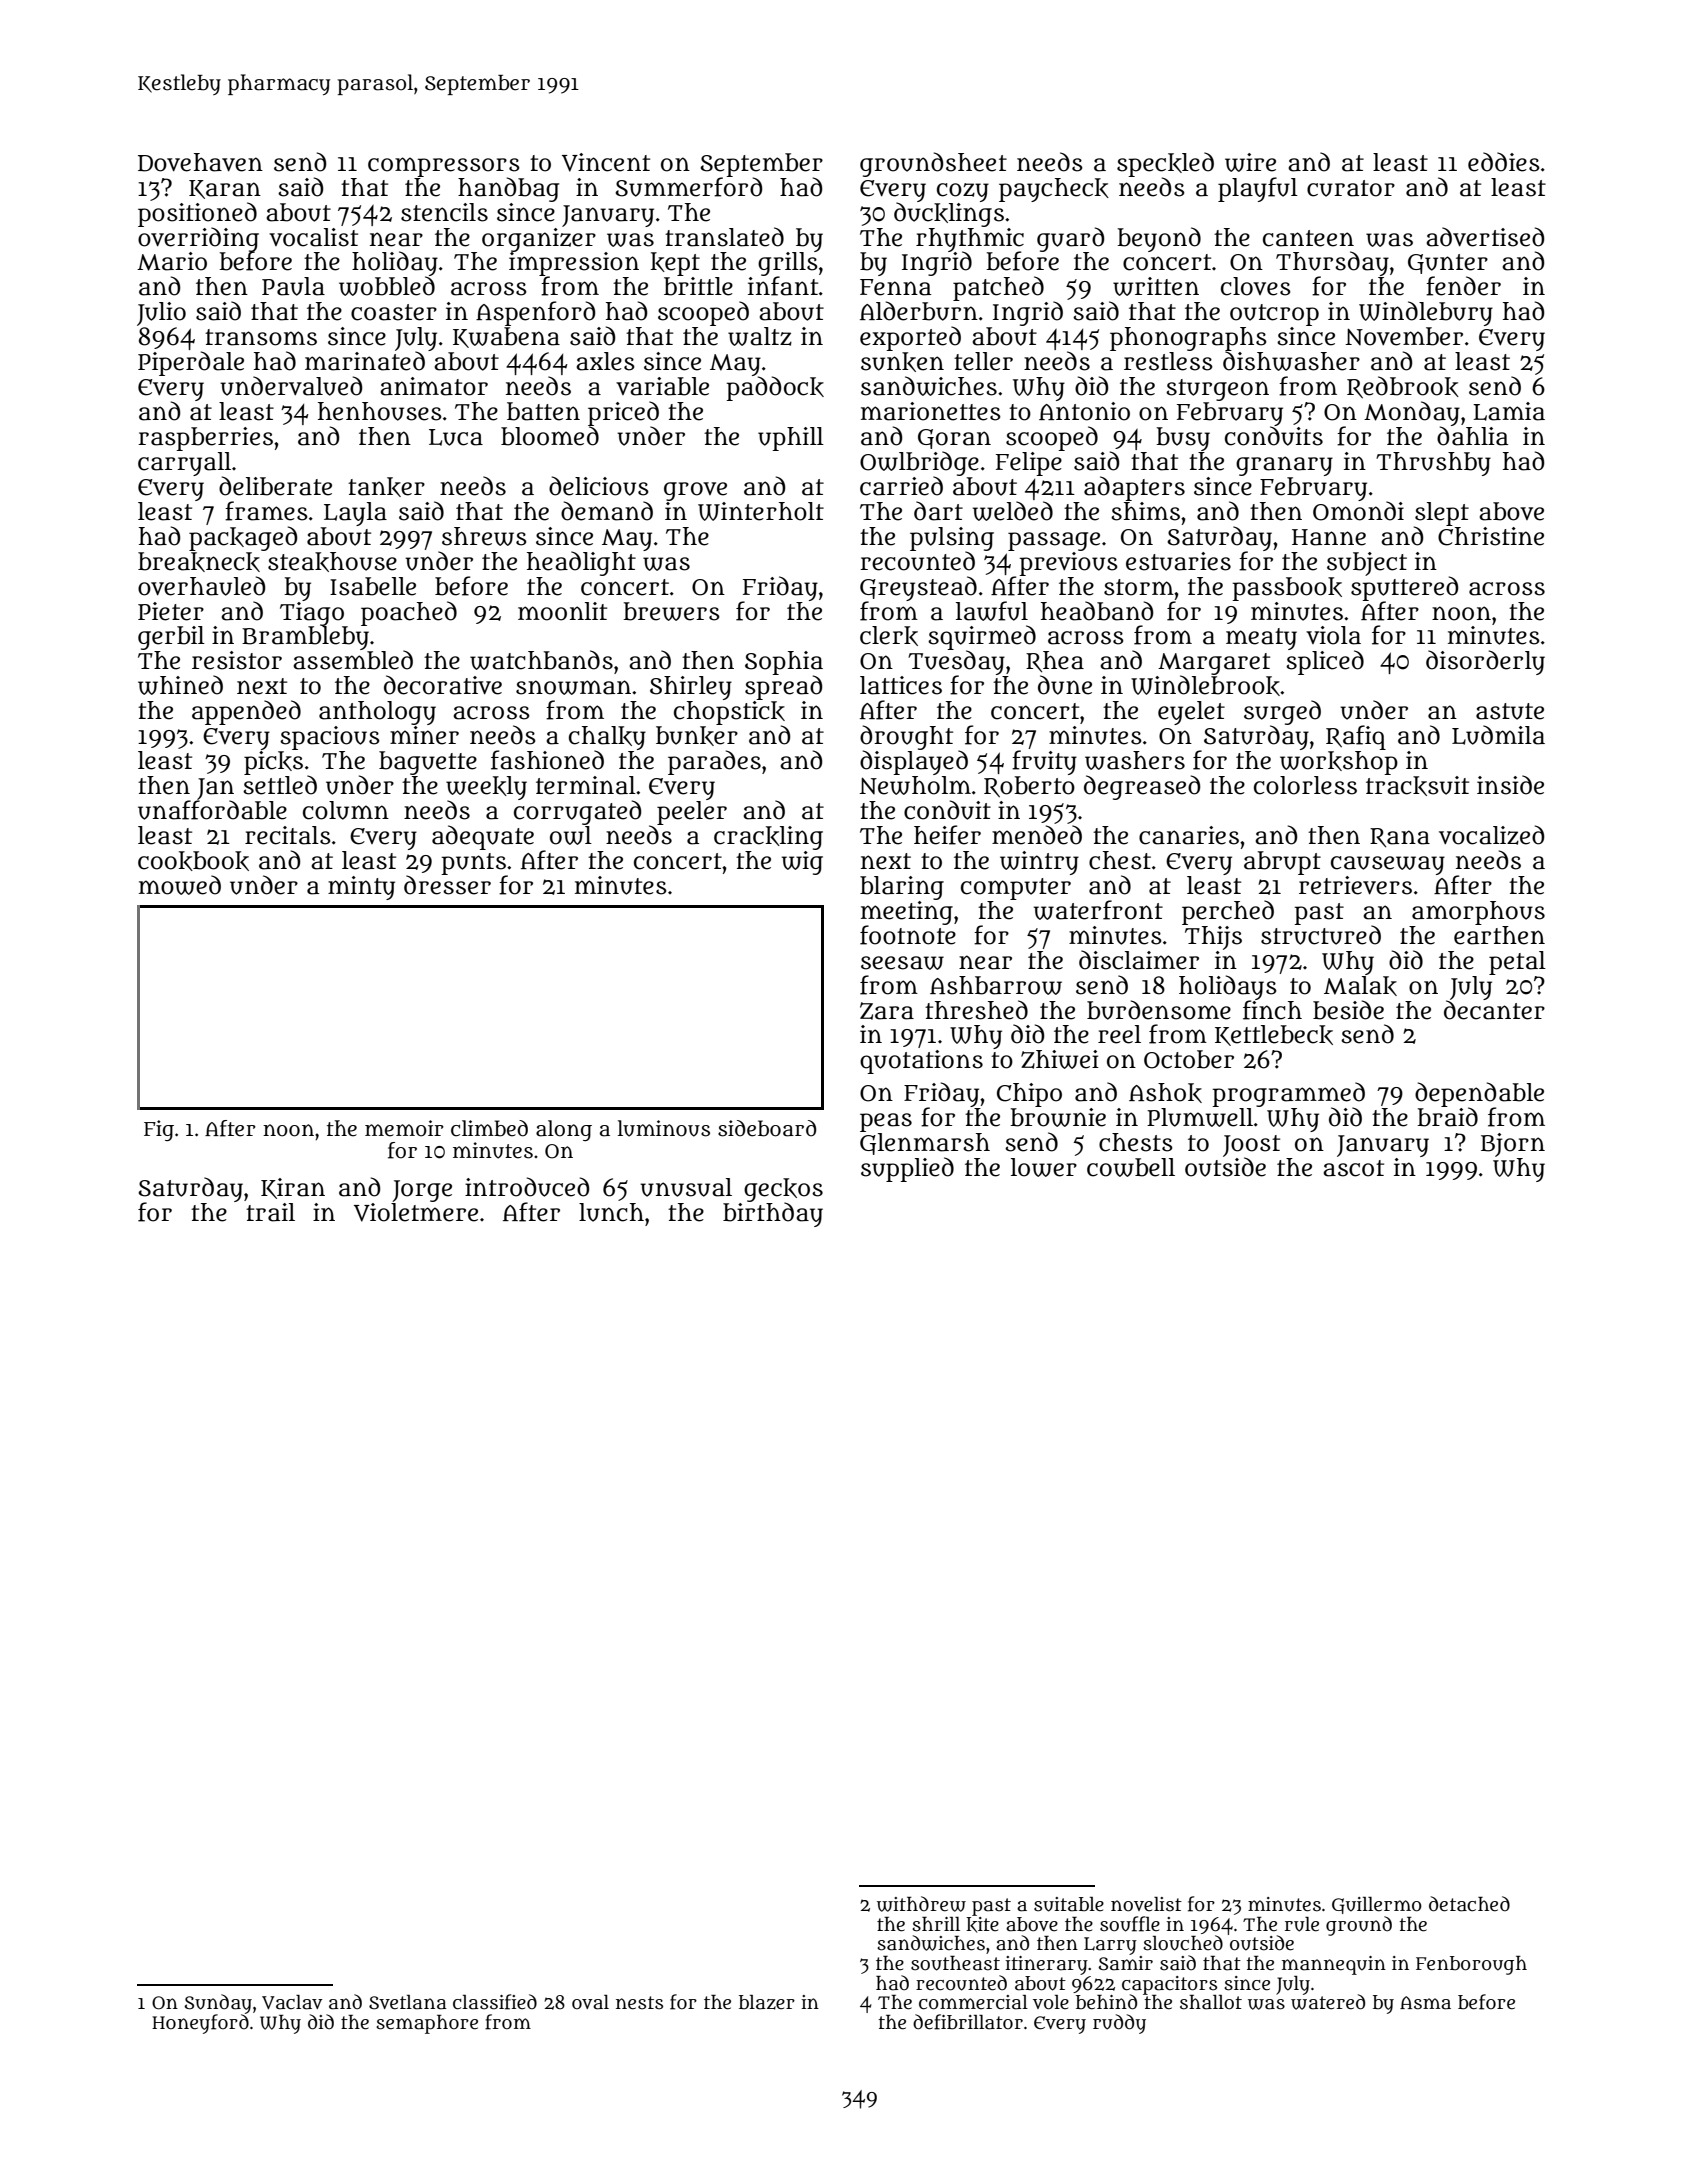  What do you see at coordinates (1189, 1059) in the page?
I see `October` at bounding box center [1189, 1059].
